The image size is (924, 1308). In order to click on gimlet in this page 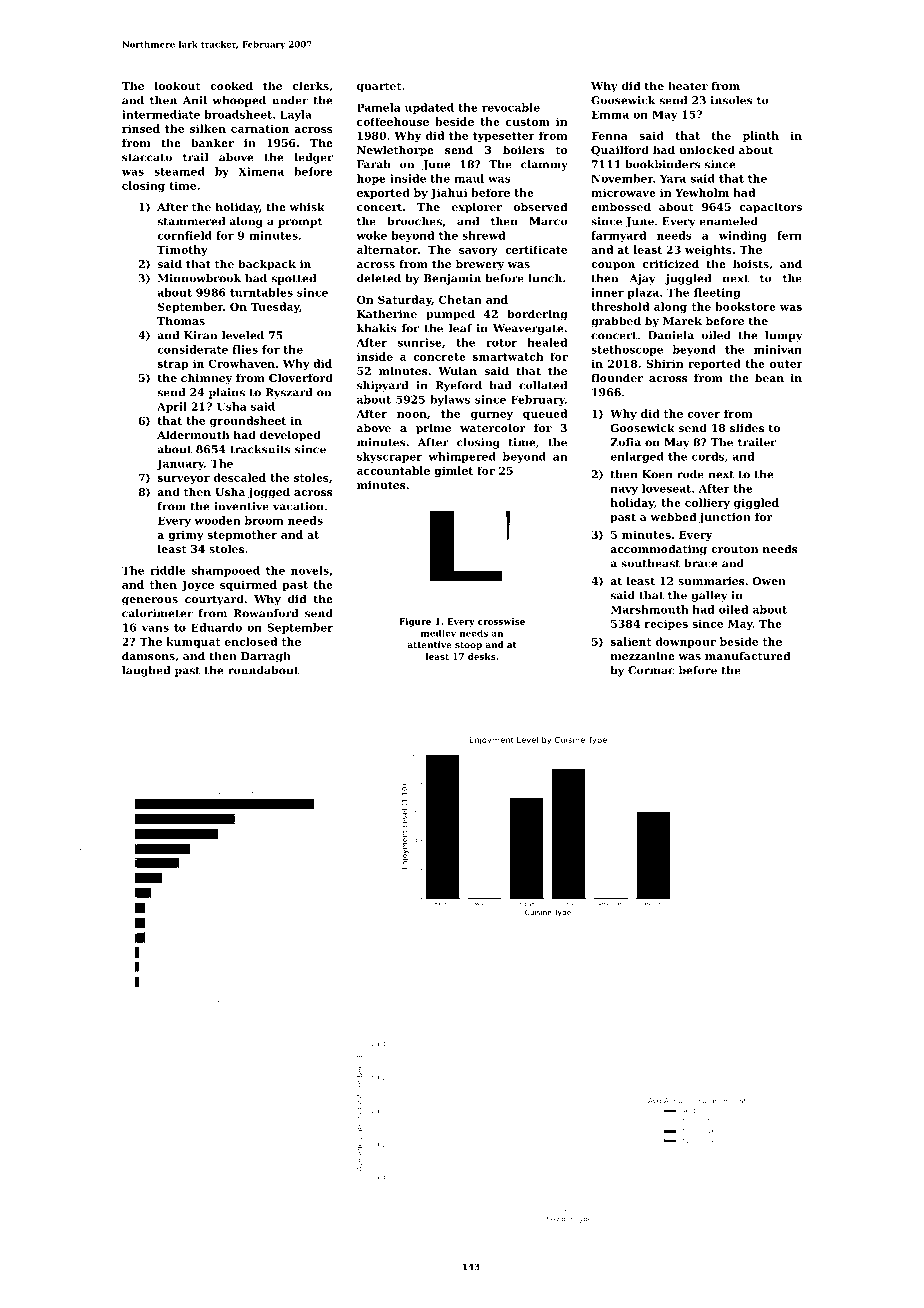, I will do `click(453, 471)`.
